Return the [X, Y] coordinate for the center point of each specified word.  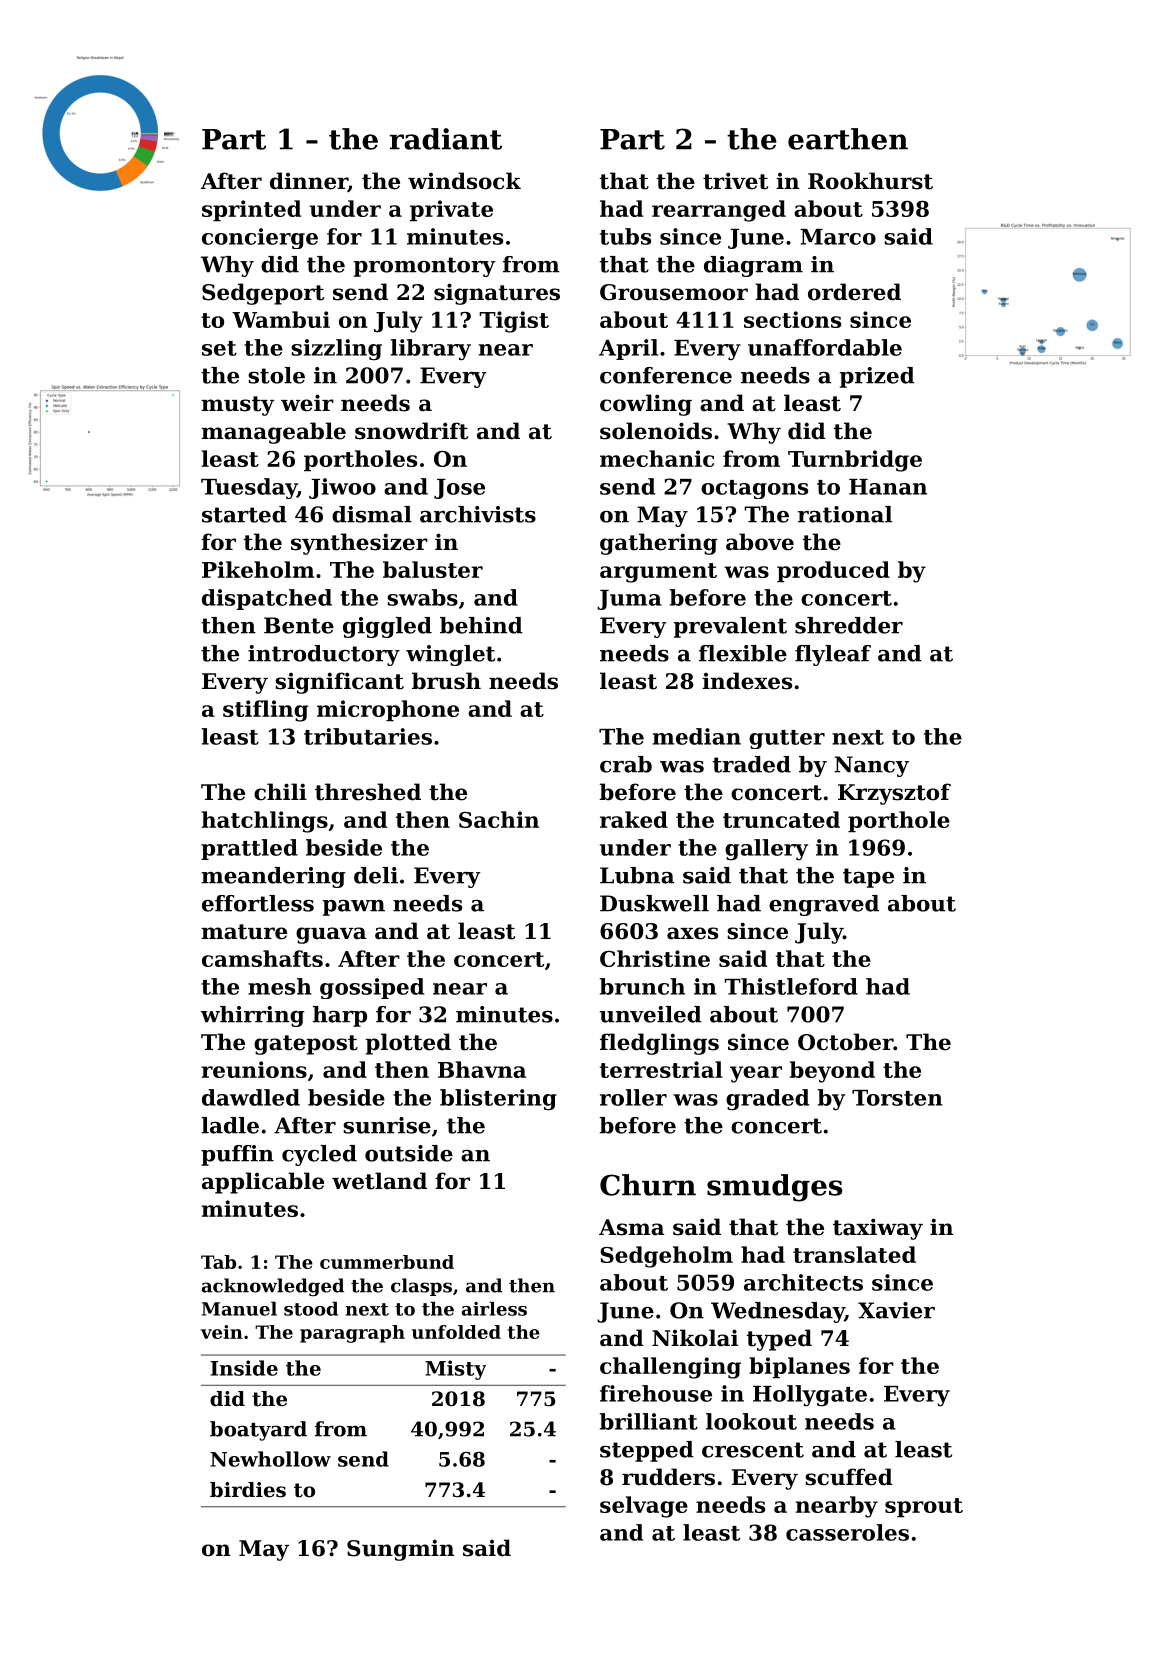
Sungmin [400, 1550]
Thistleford [791, 986]
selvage [644, 1507]
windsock [464, 181]
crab [626, 764]
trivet [735, 181]
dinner [309, 182]
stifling [266, 711]
